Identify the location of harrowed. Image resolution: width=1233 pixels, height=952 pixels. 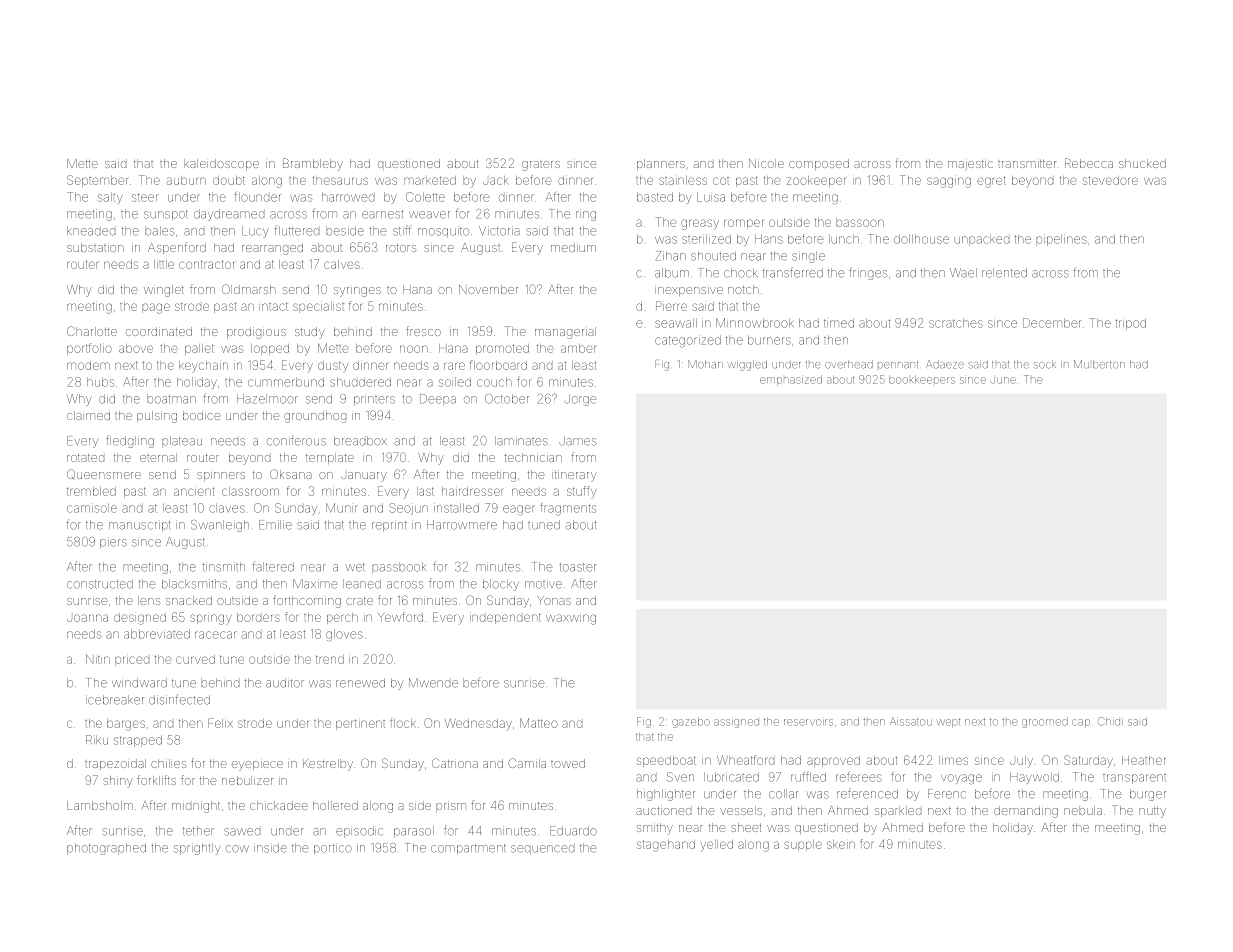
(348, 197).
